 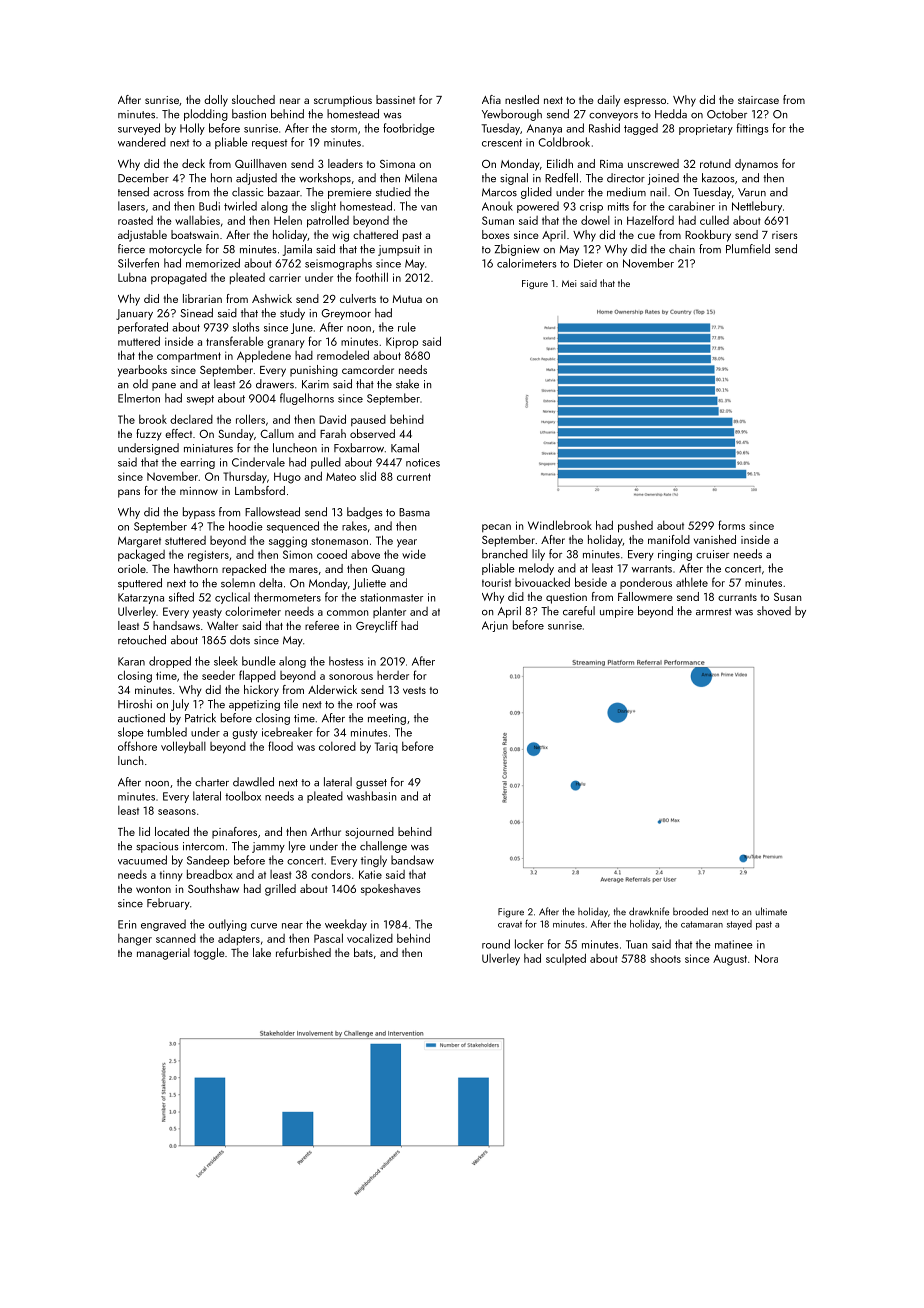 I want to click on muttered, so click(x=139, y=341).
